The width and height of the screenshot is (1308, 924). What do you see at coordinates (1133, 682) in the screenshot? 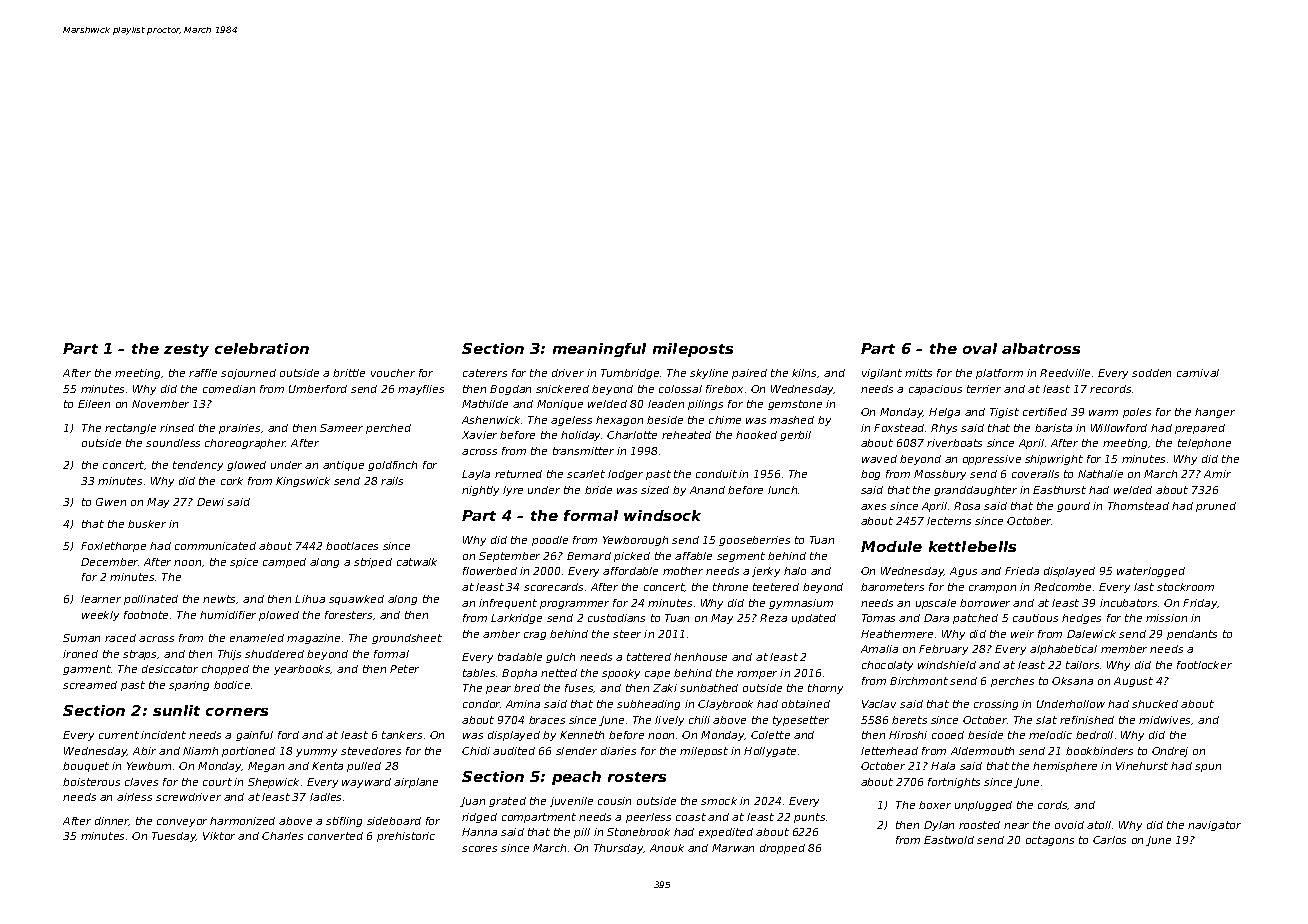
I see `August` at bounding box center [1133, 682].
